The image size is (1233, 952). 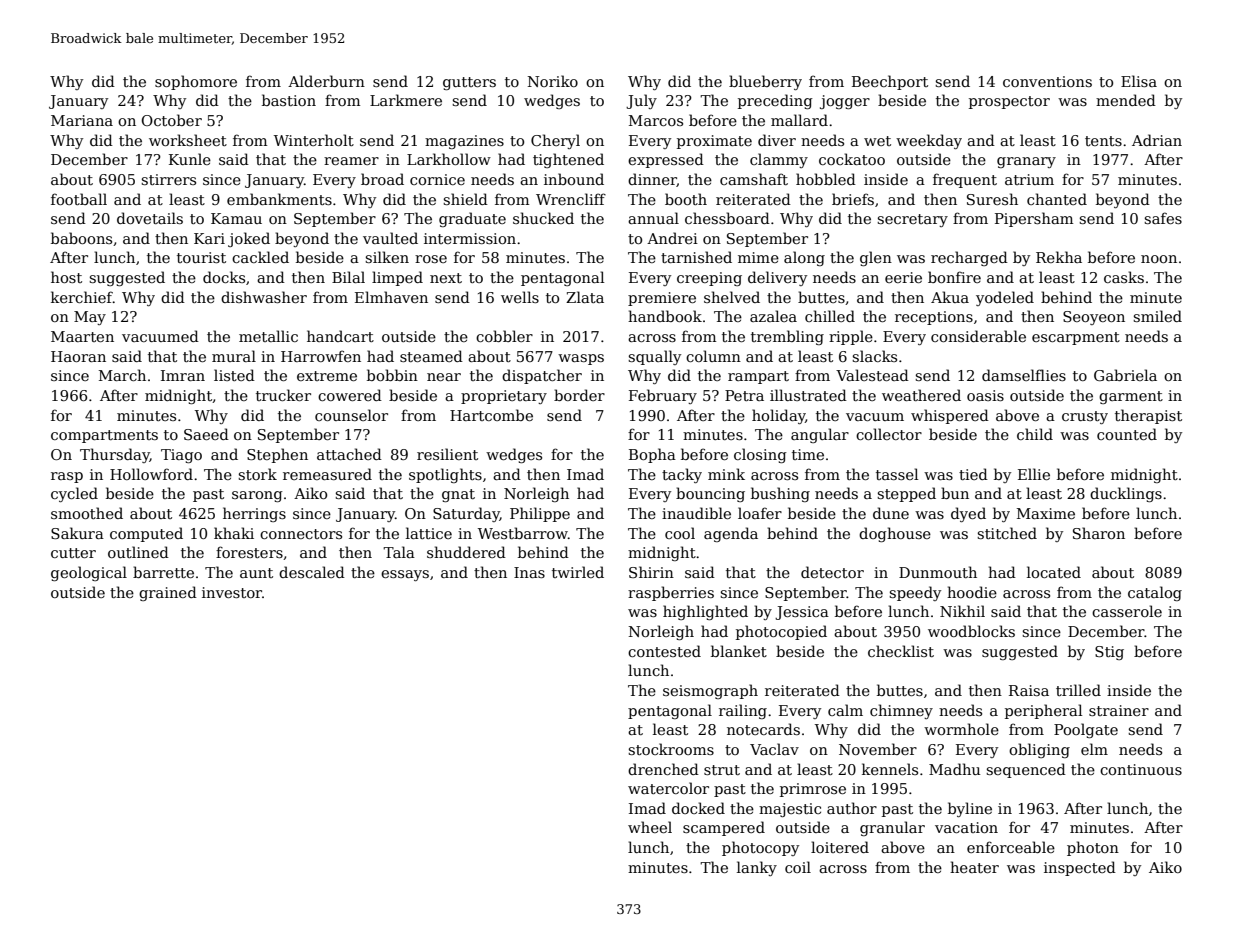 What do you see at coordinates (777, 278) in the document?
I see `delivery` at bounding box center [777, 278].
